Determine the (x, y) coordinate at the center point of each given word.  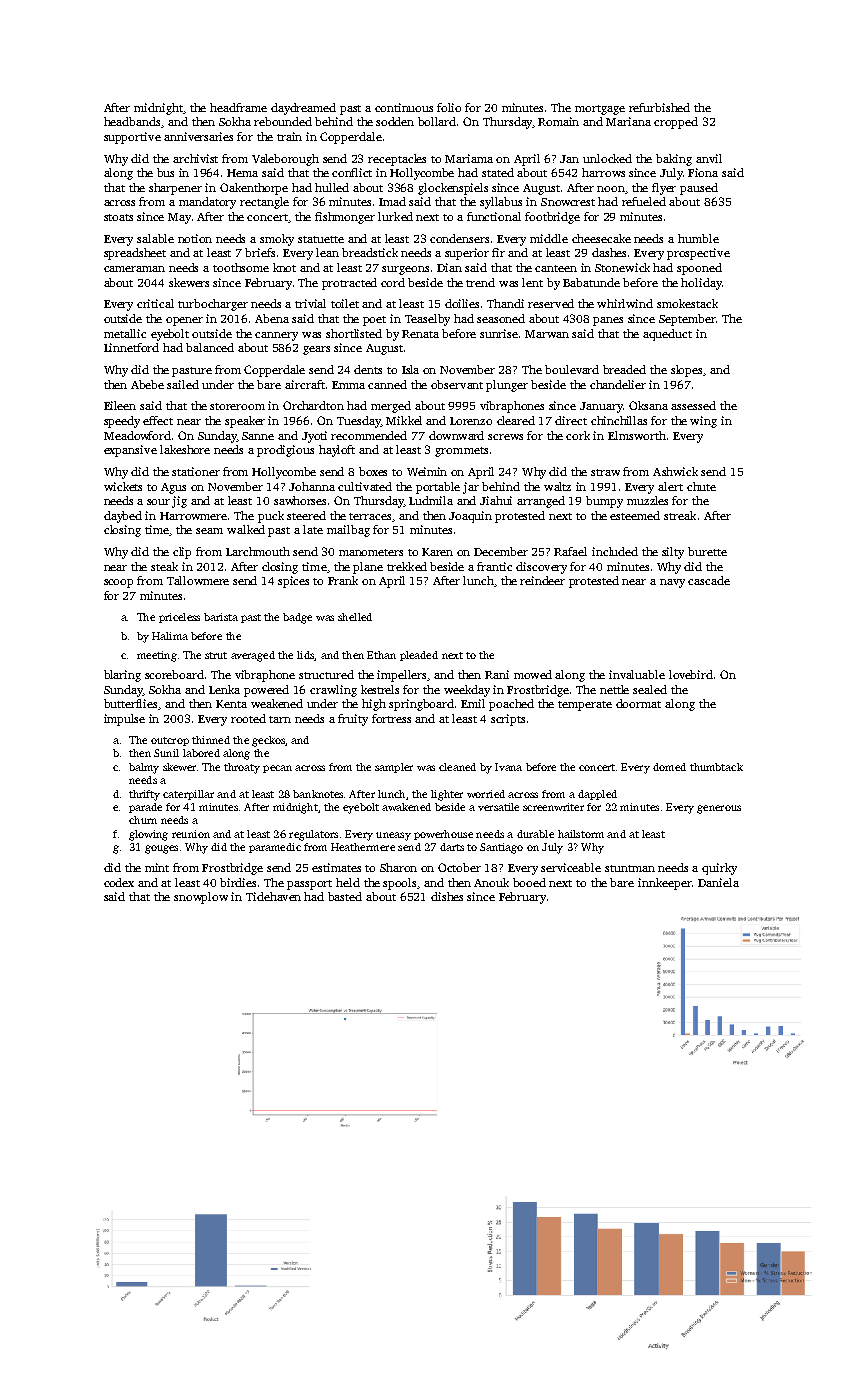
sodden (395, 121)
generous (719, 809)
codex (119, 882)
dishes (447, 896)
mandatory (207, 203)
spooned (699, 269)
